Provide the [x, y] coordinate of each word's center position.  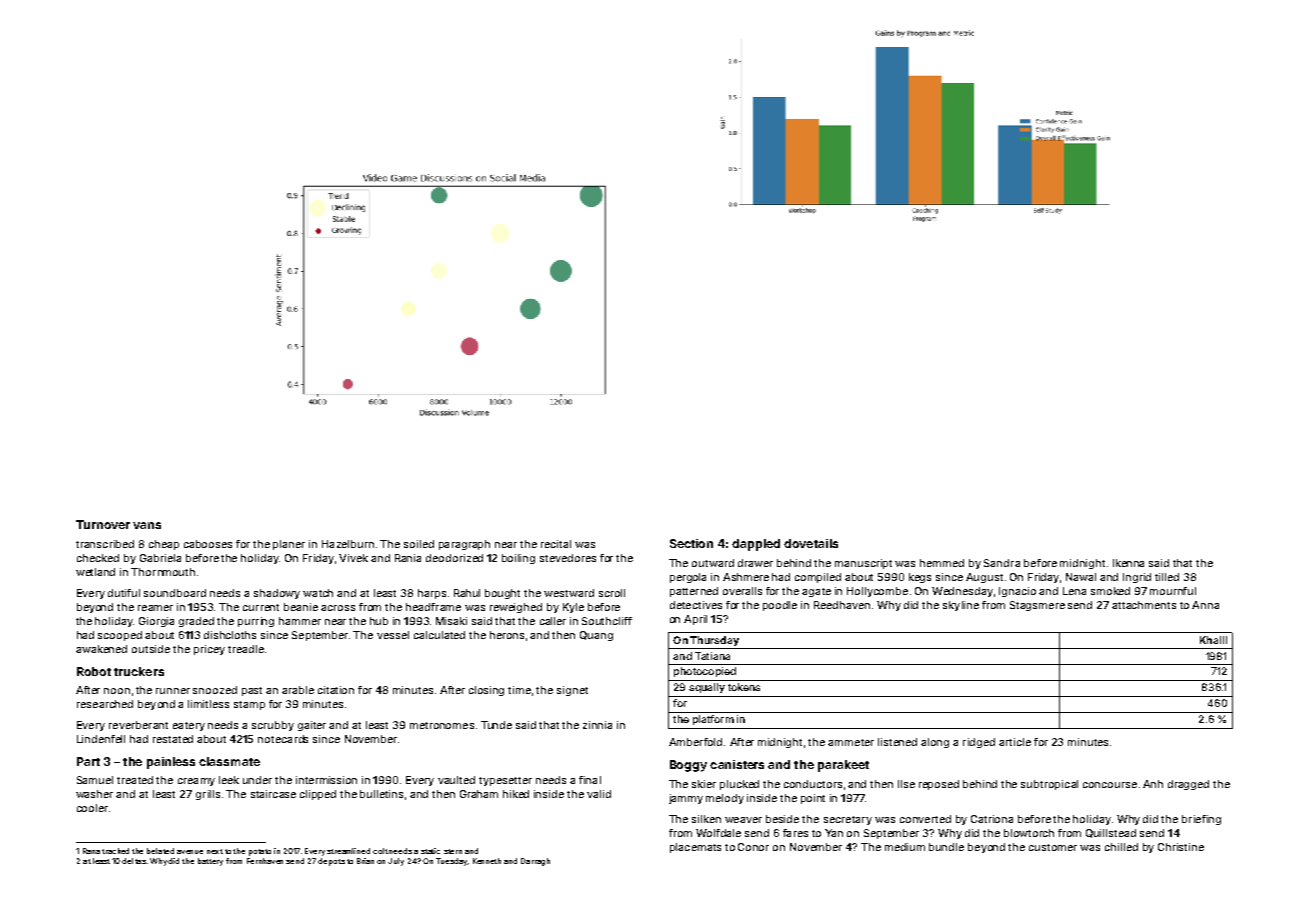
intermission [326, 780]
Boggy [688, 766]
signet [572, 691]
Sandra [1002, 563]
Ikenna [1128, 563]
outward [713, 563]
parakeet [843, 766]
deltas [134, 861]
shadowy [277, 594]
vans [147, 525]
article [1015, 742]
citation [336, 690]
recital [556, 544]
